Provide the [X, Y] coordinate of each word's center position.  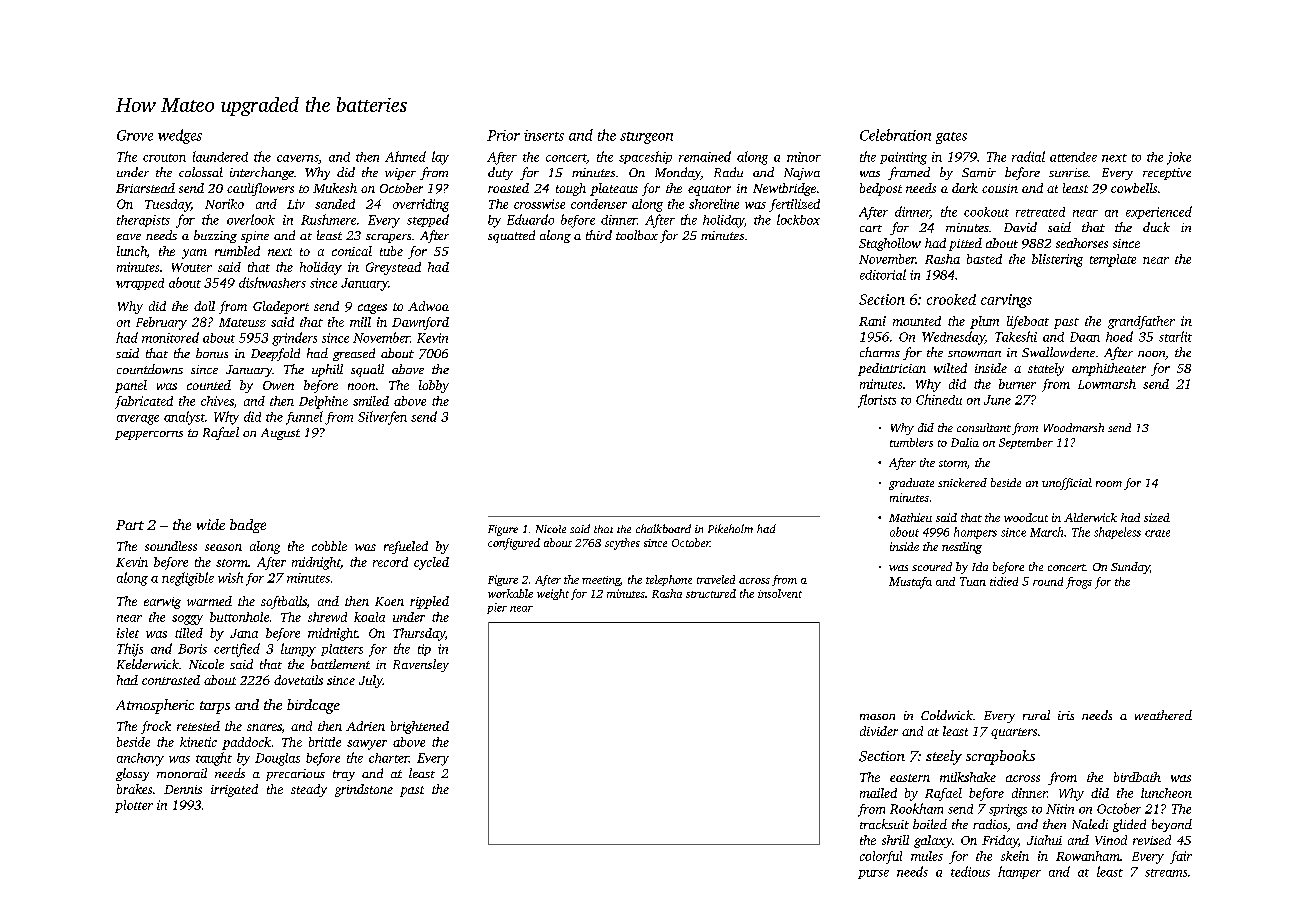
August [280, 434]
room [1109, 484]
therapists [143, 221]
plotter [134, 806]
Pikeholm [730, 528]
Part [130, 525]
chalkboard [663, 528]
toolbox [637, 235]
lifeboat [1028, 322]
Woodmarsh [1074, 427]
